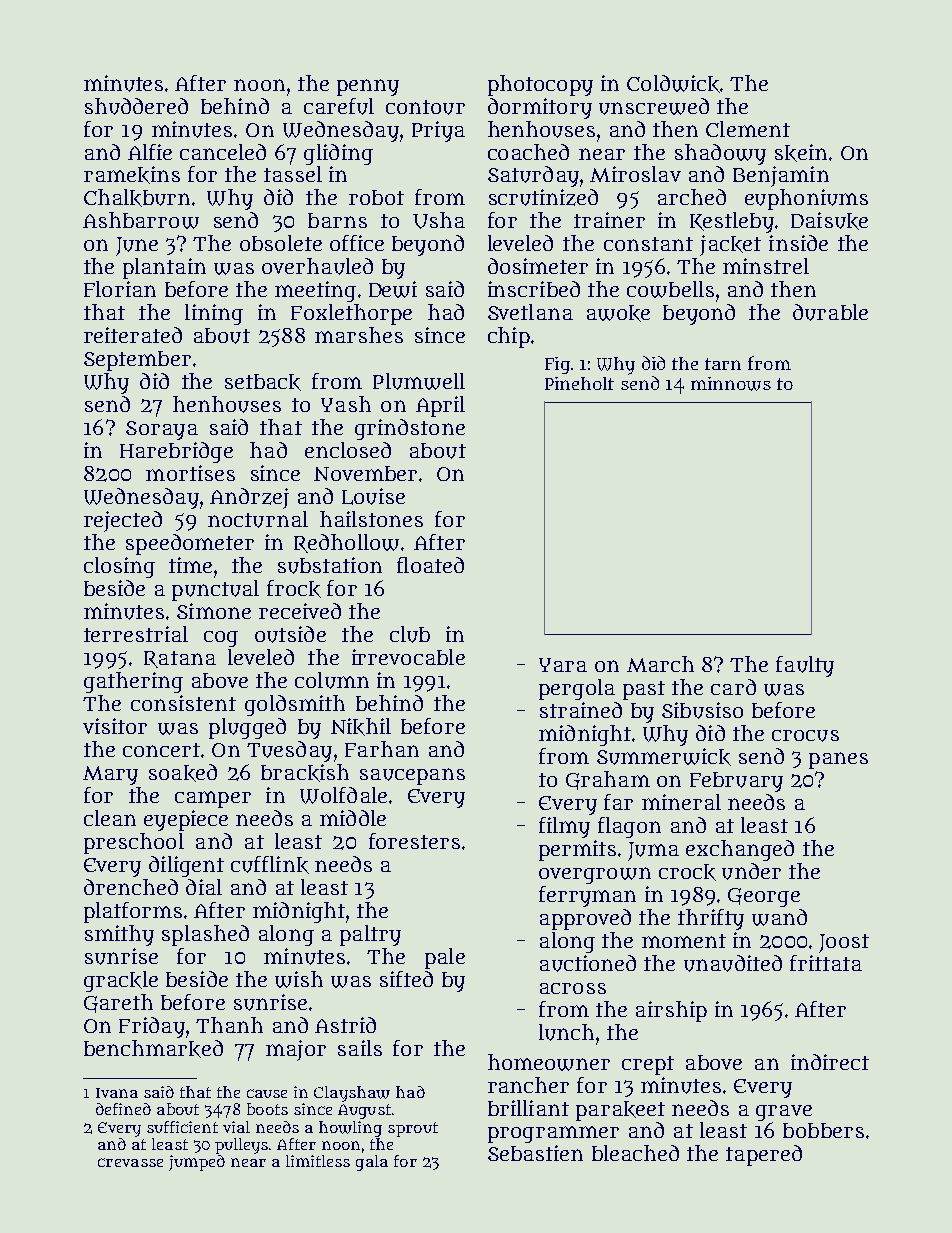 The width and height of the screenshot is (952, 1233). What do you see at coordinates (829, 221) in the screenshot?
I see `Daisuke` at bounding box center [829, 221].
